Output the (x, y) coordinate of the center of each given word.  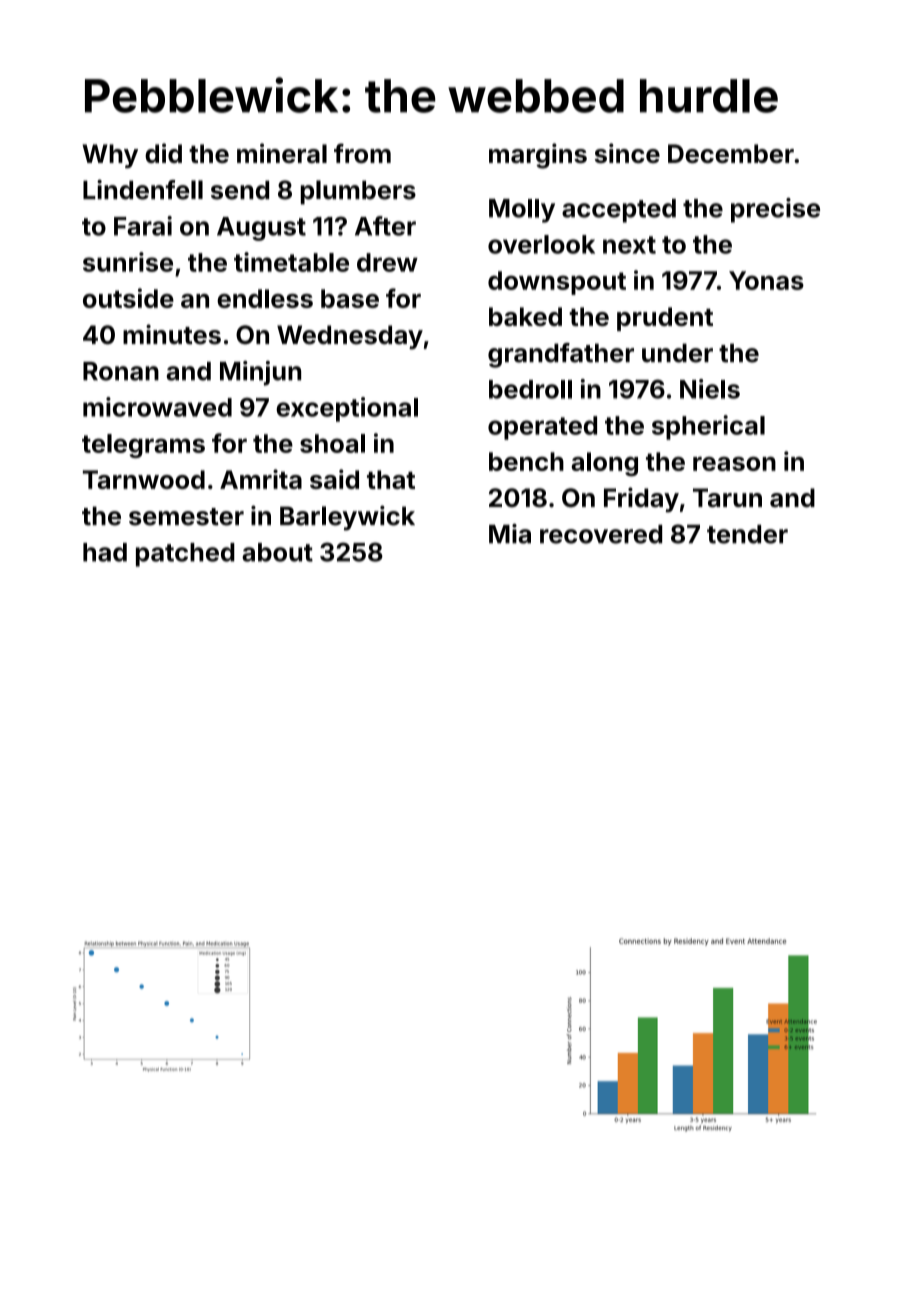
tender (747, 534)
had (105, 552)
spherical (708, 427)
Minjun (260, 373)
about (277, 552)
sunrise (128, 262)
